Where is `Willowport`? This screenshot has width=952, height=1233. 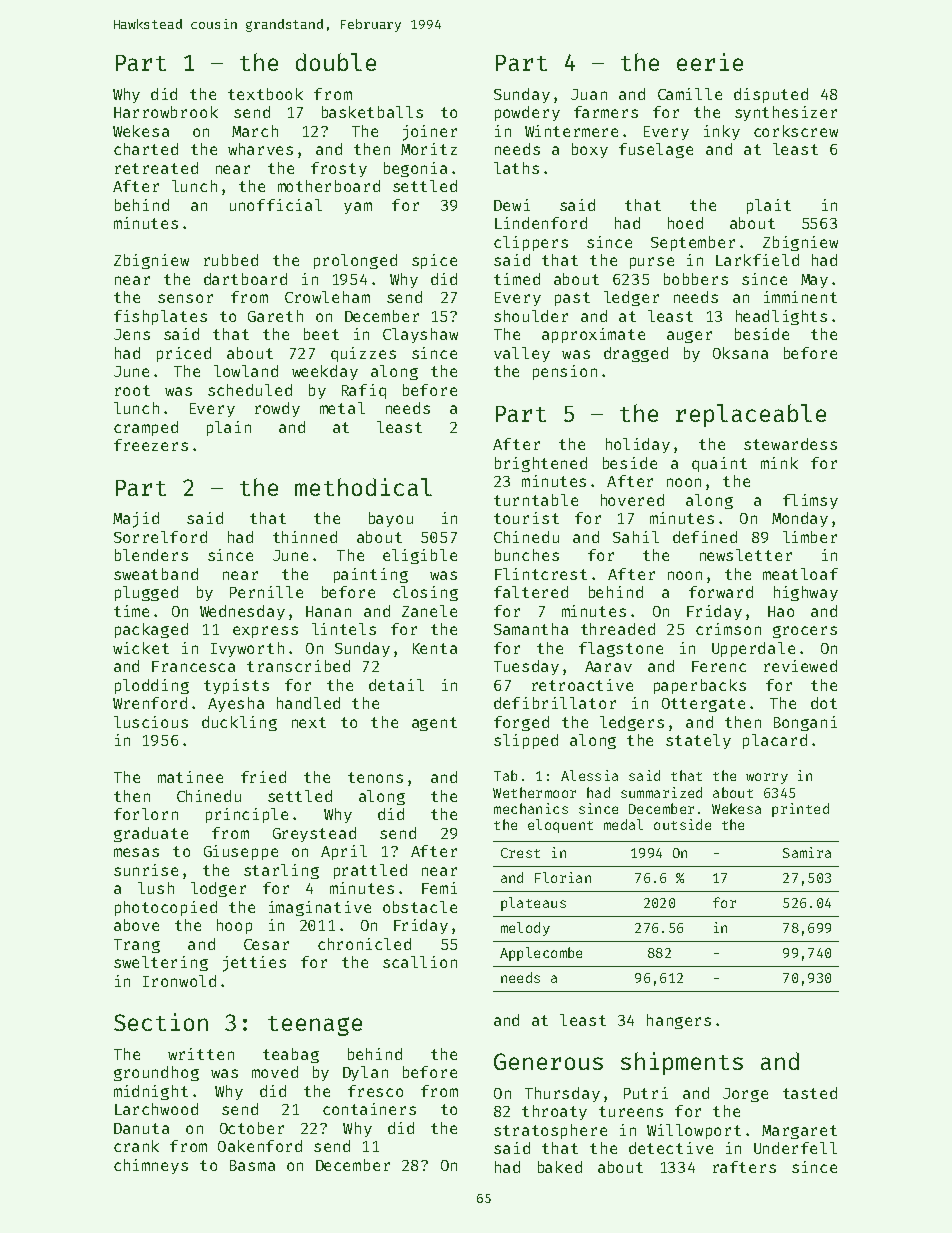 Willowport is located at coordinates (694, 1131).
